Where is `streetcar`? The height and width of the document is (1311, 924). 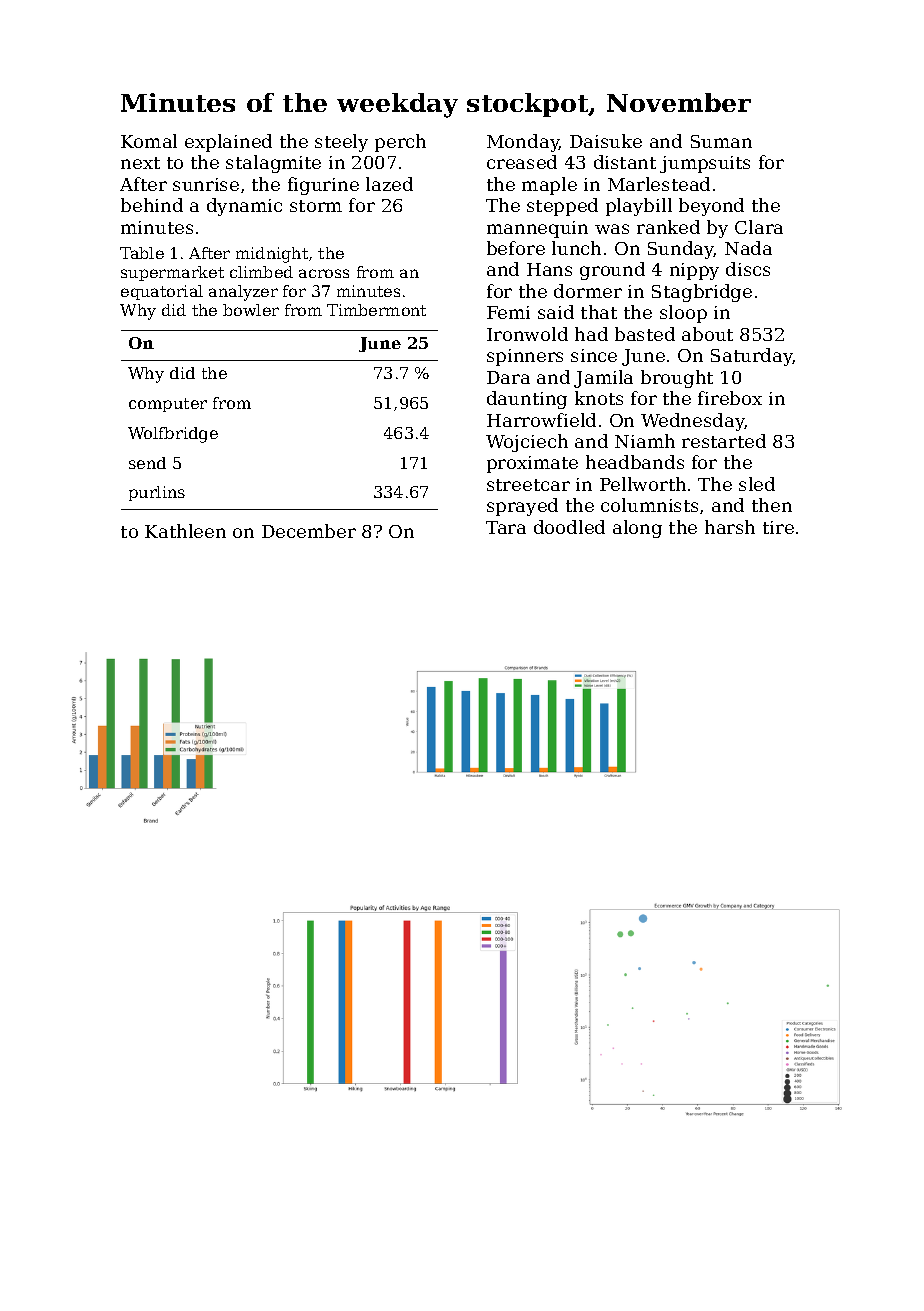 streetcar is located at coordinates (528, 485).
